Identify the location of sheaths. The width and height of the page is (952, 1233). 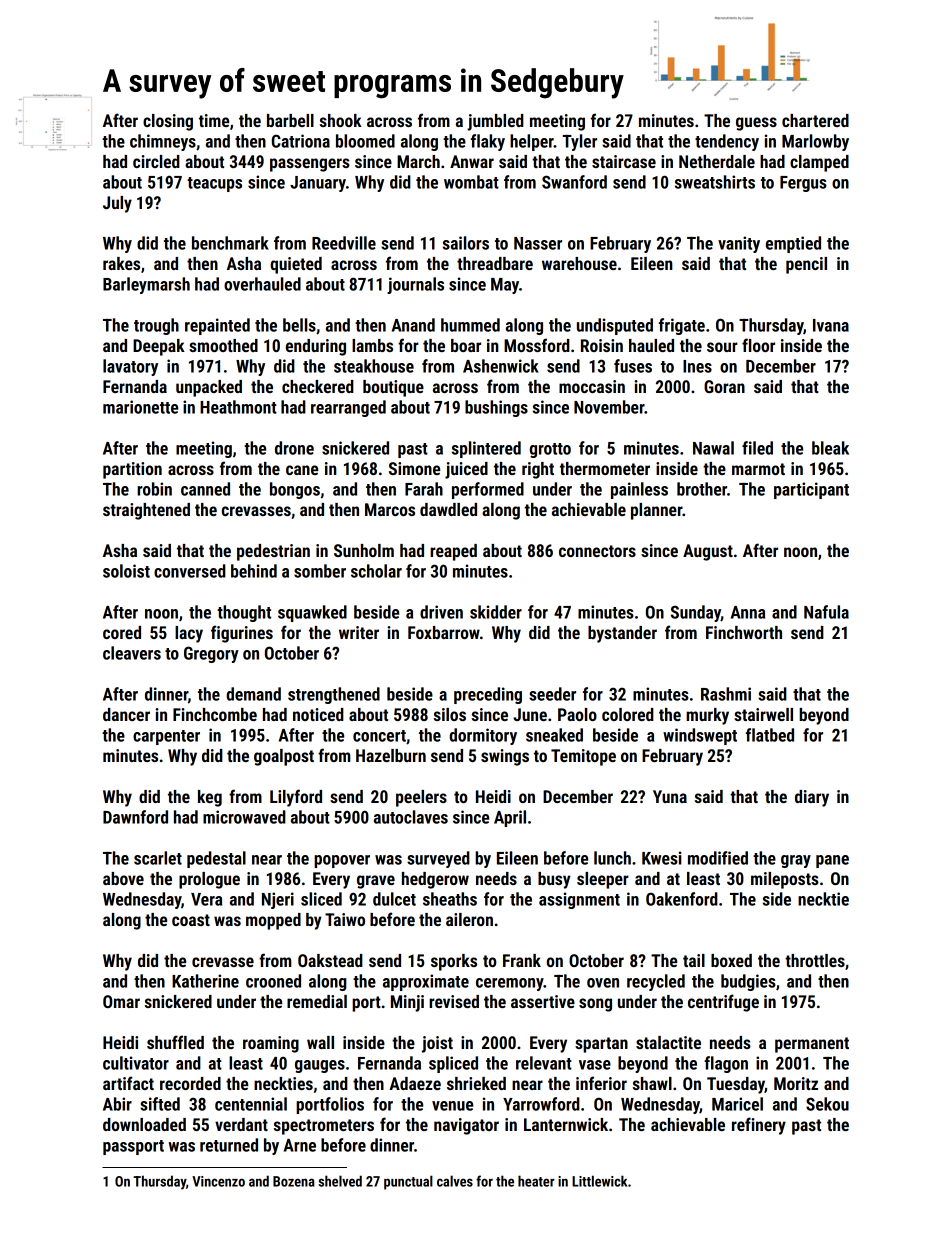
(450, 899).
